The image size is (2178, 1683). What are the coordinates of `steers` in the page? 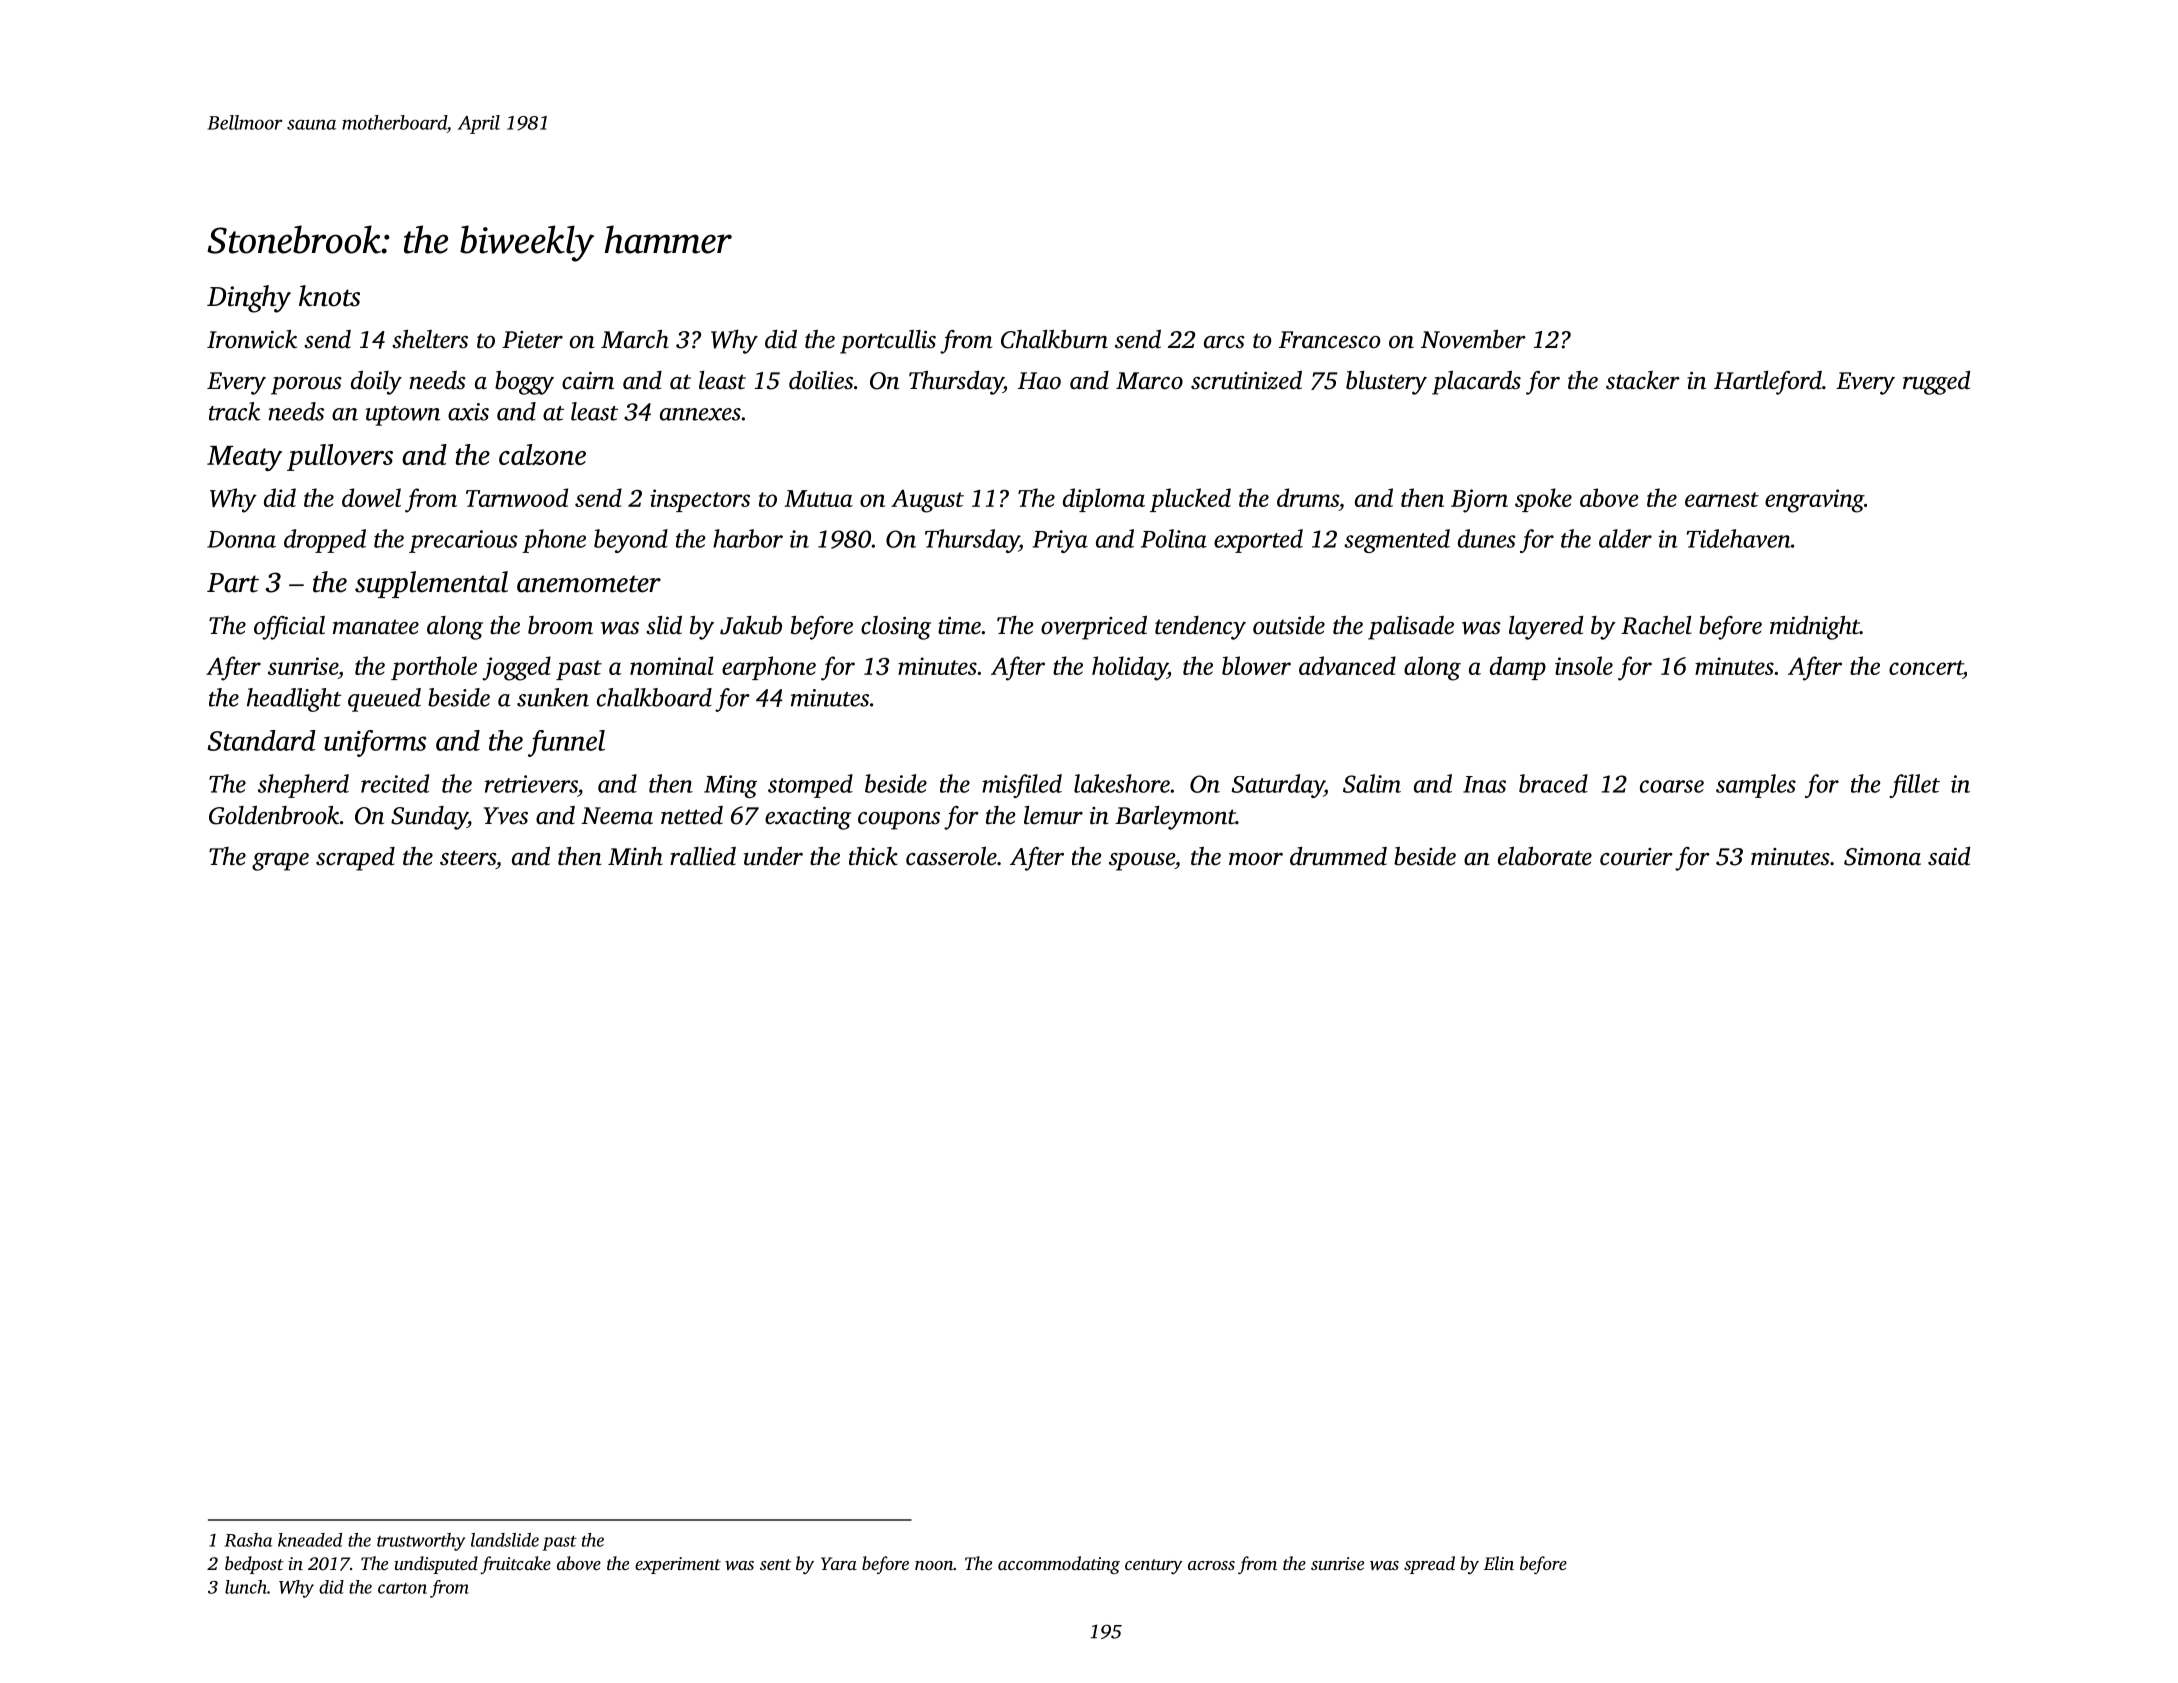 It's located at (468, 858).
